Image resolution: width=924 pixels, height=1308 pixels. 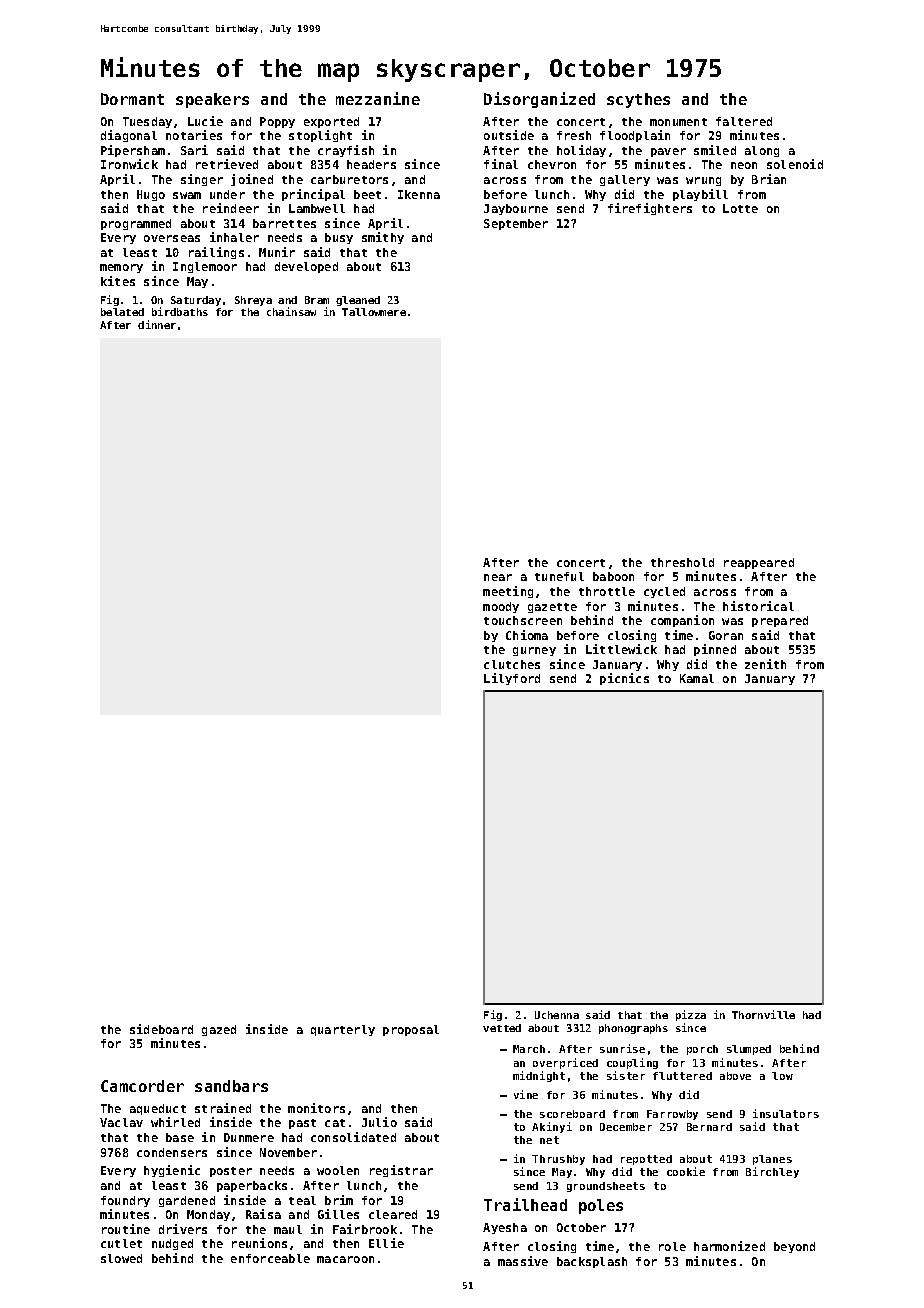 I want to click on Disorganized, so click(x=539, y=100).
